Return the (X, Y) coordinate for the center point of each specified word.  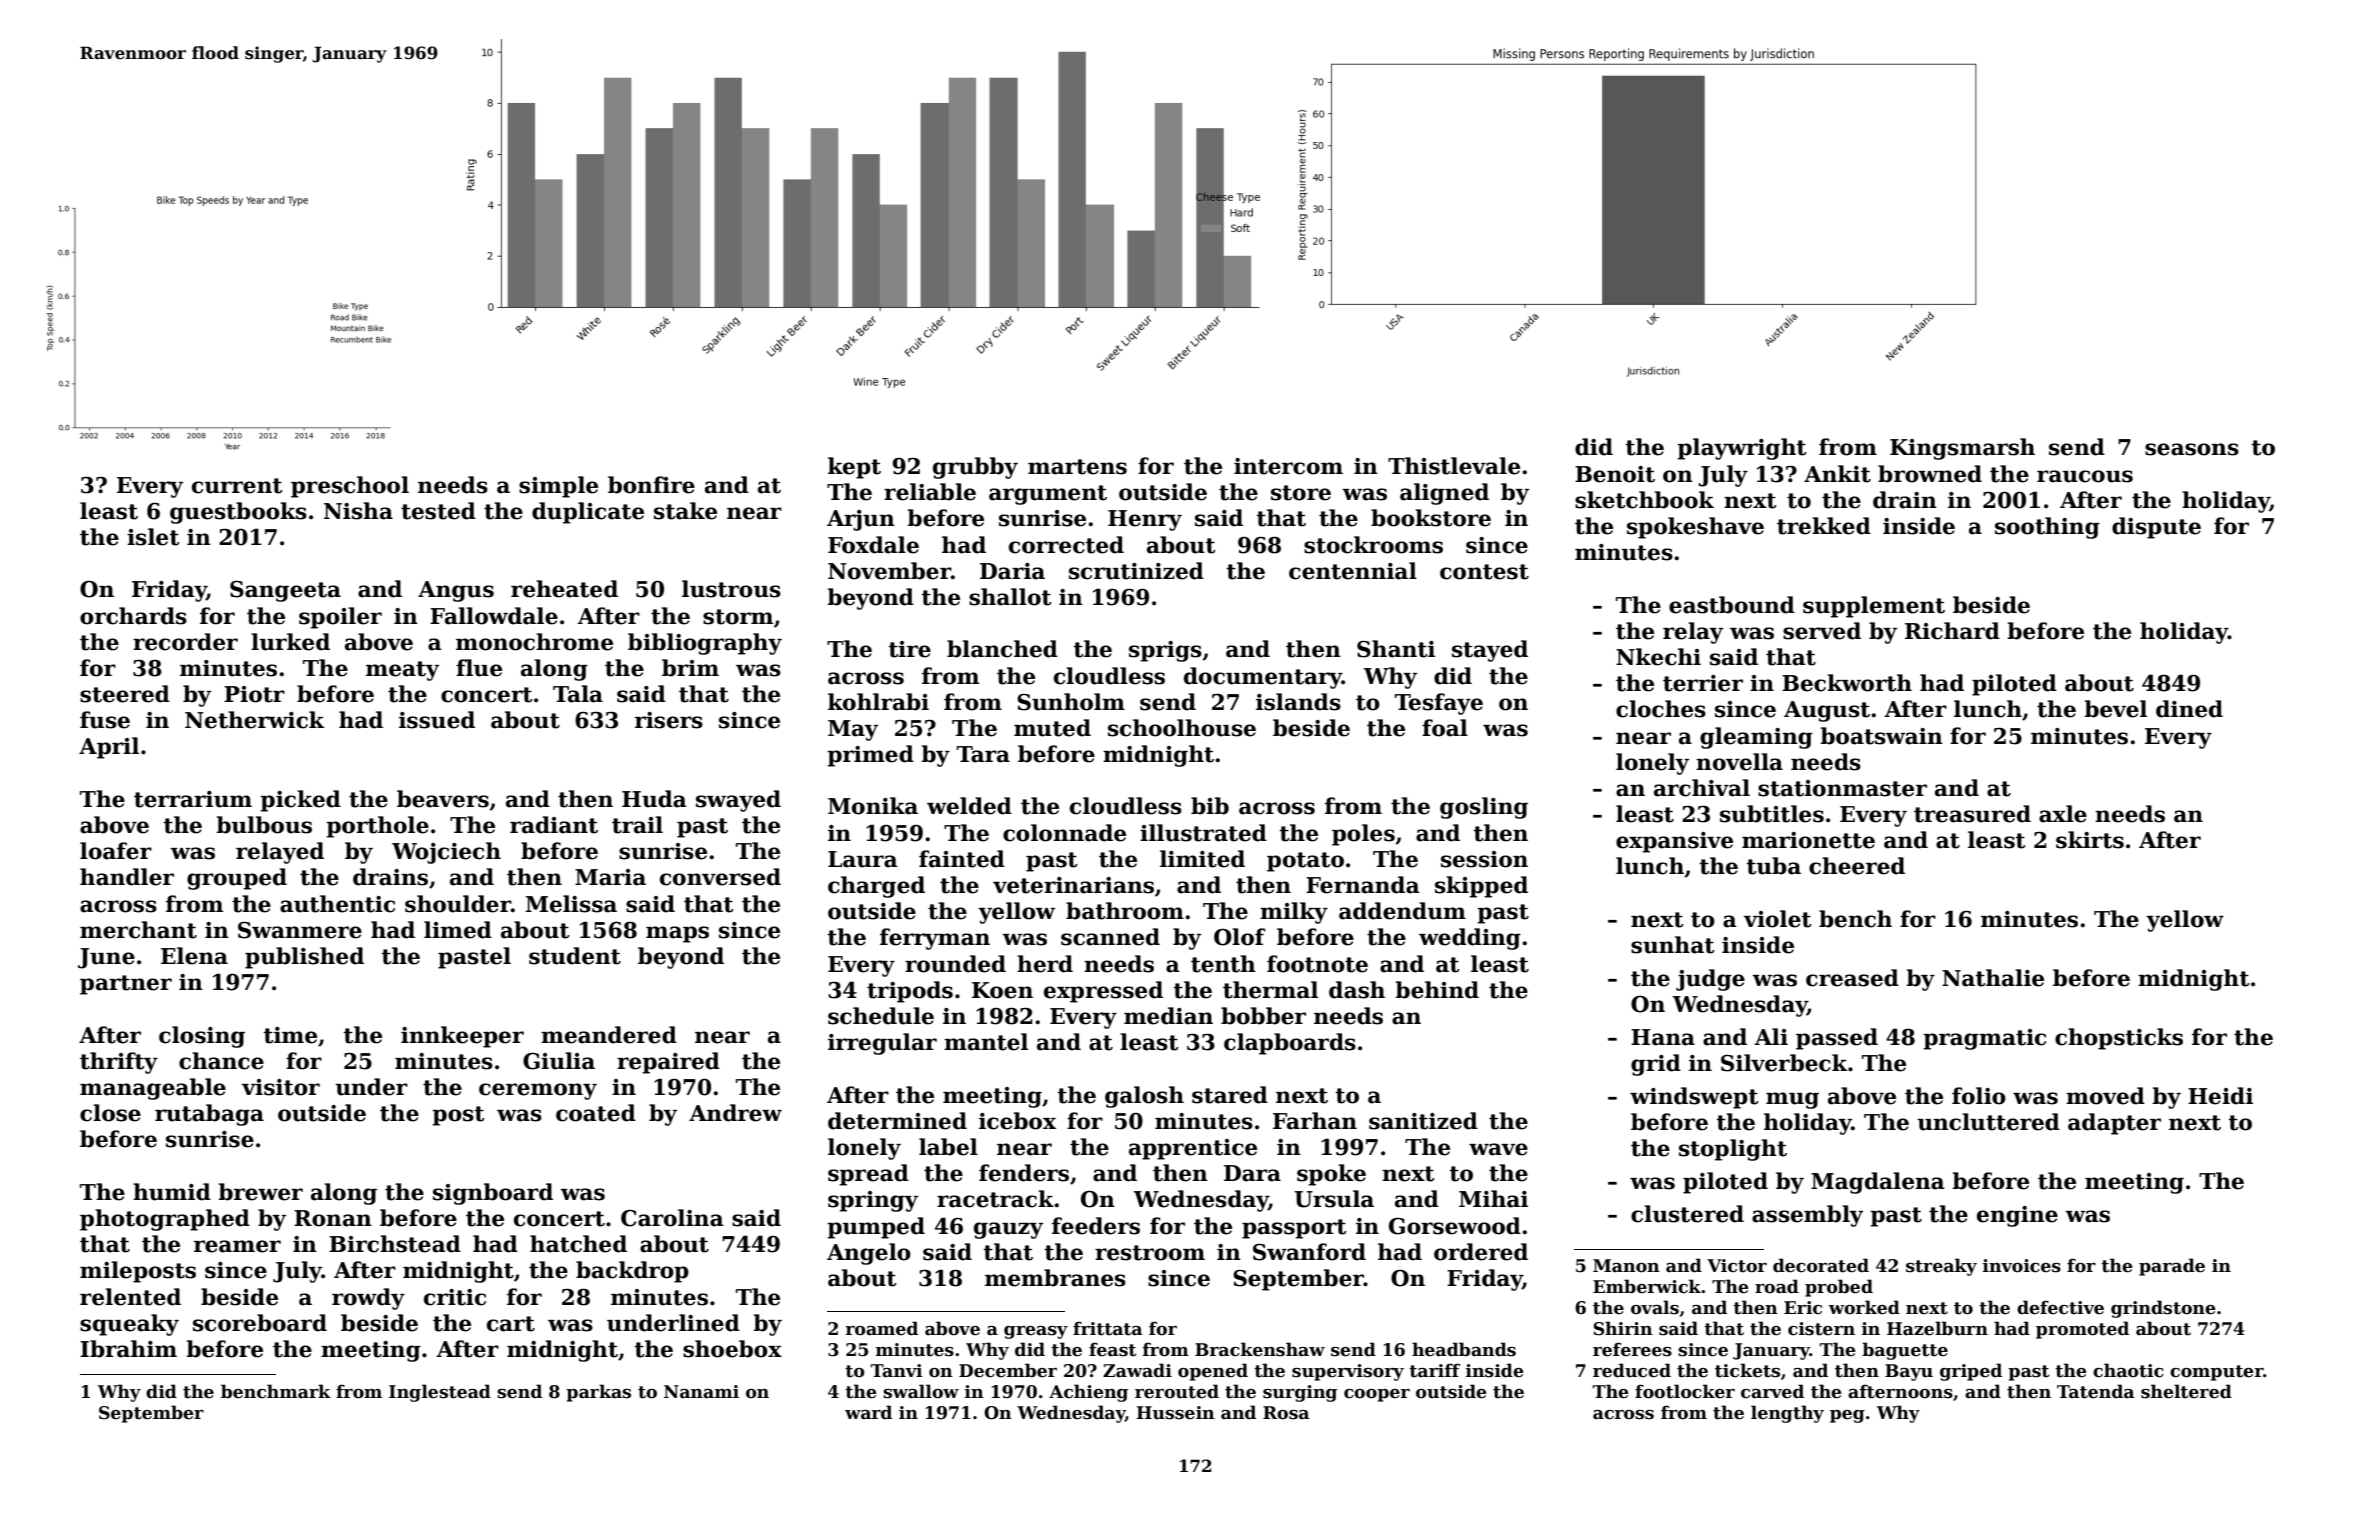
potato (1305, 862)
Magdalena (1878, 1183)
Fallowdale (494, 616)
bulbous (264, 825)
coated (596, 1113)
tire (910, 649)
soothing (2047, 528)
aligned (1444, 494)
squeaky (129, 1325)
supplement (1874, 607)
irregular (882, 1044)
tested (438, 511)
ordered (1481, 1252)
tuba (1774, 866)
